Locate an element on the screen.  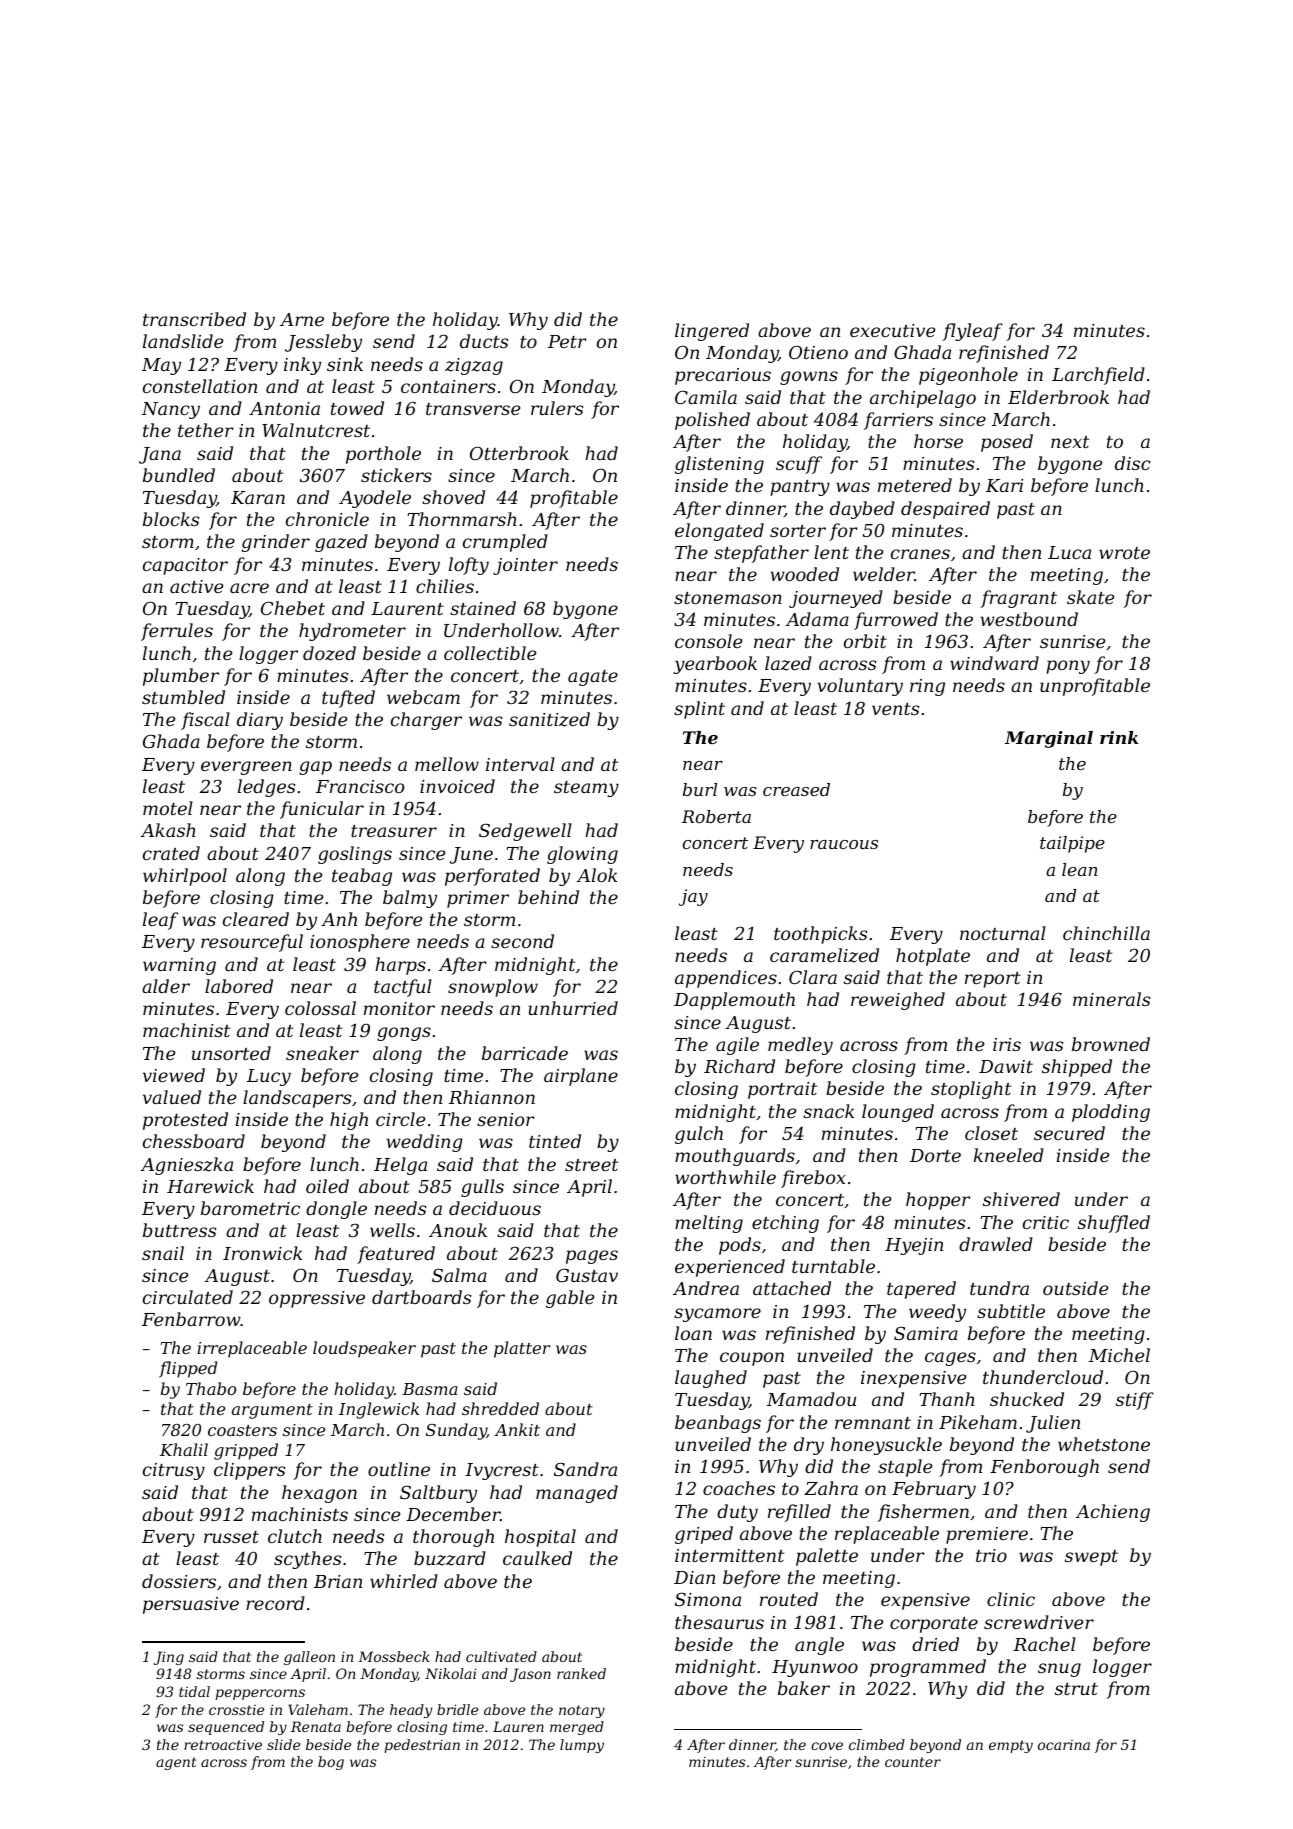
executive is located at coordinates (892, 330).
